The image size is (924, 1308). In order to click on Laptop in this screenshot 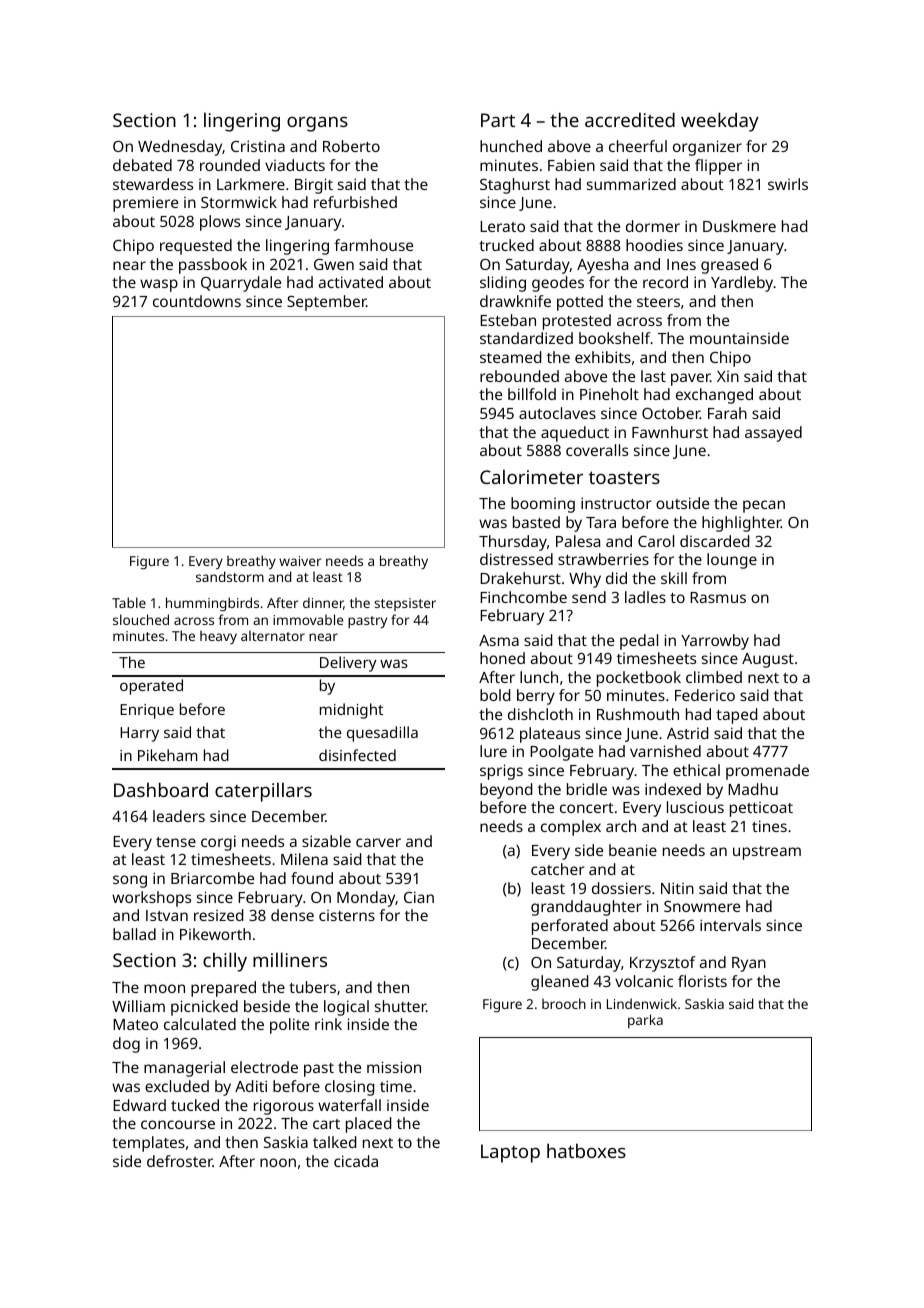, I will do `click(510, 1153)`.
